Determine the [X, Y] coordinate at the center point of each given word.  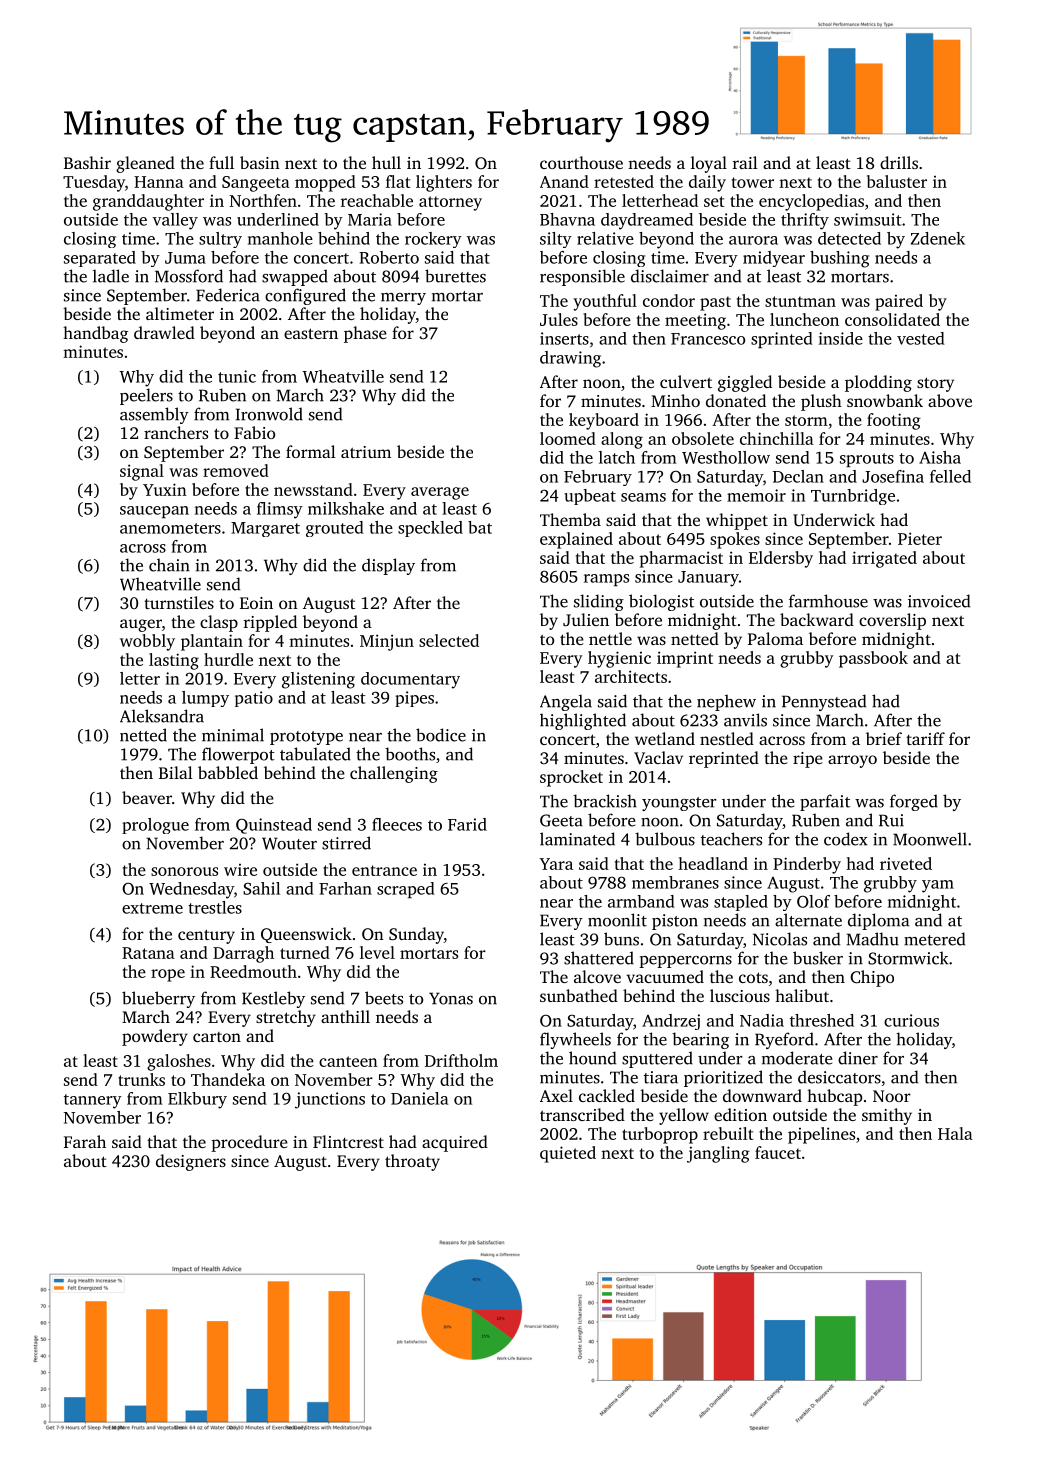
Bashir [87, 162]
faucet [778, 1152]
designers [191, 1162]
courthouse [581, 162]
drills [899, 162]
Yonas [451, 998]
